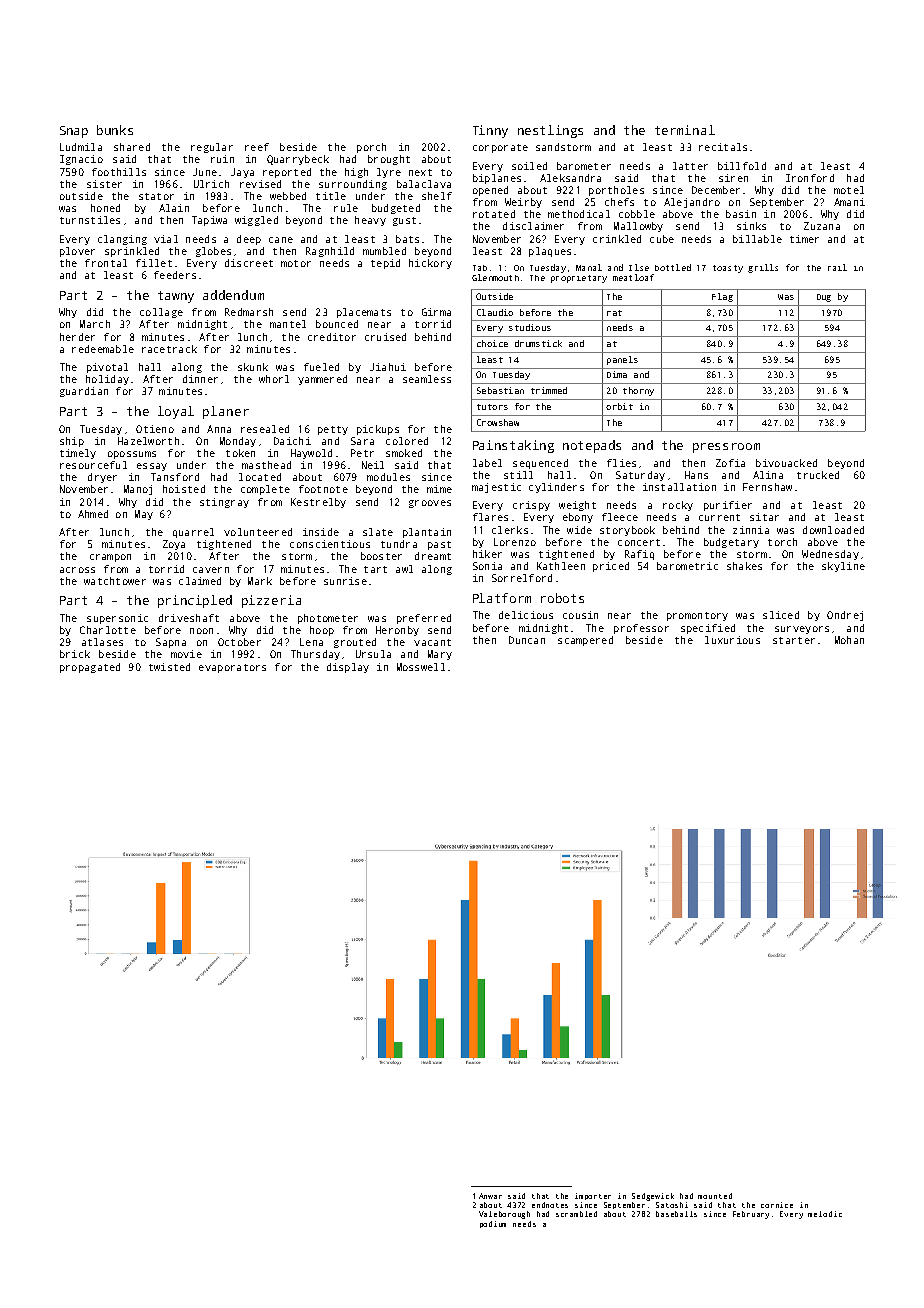 This page has height=1308, width=924. What do you see at coordinates (169, 667) in the page?
I see `twisted` at bounding box center [169, 667].
